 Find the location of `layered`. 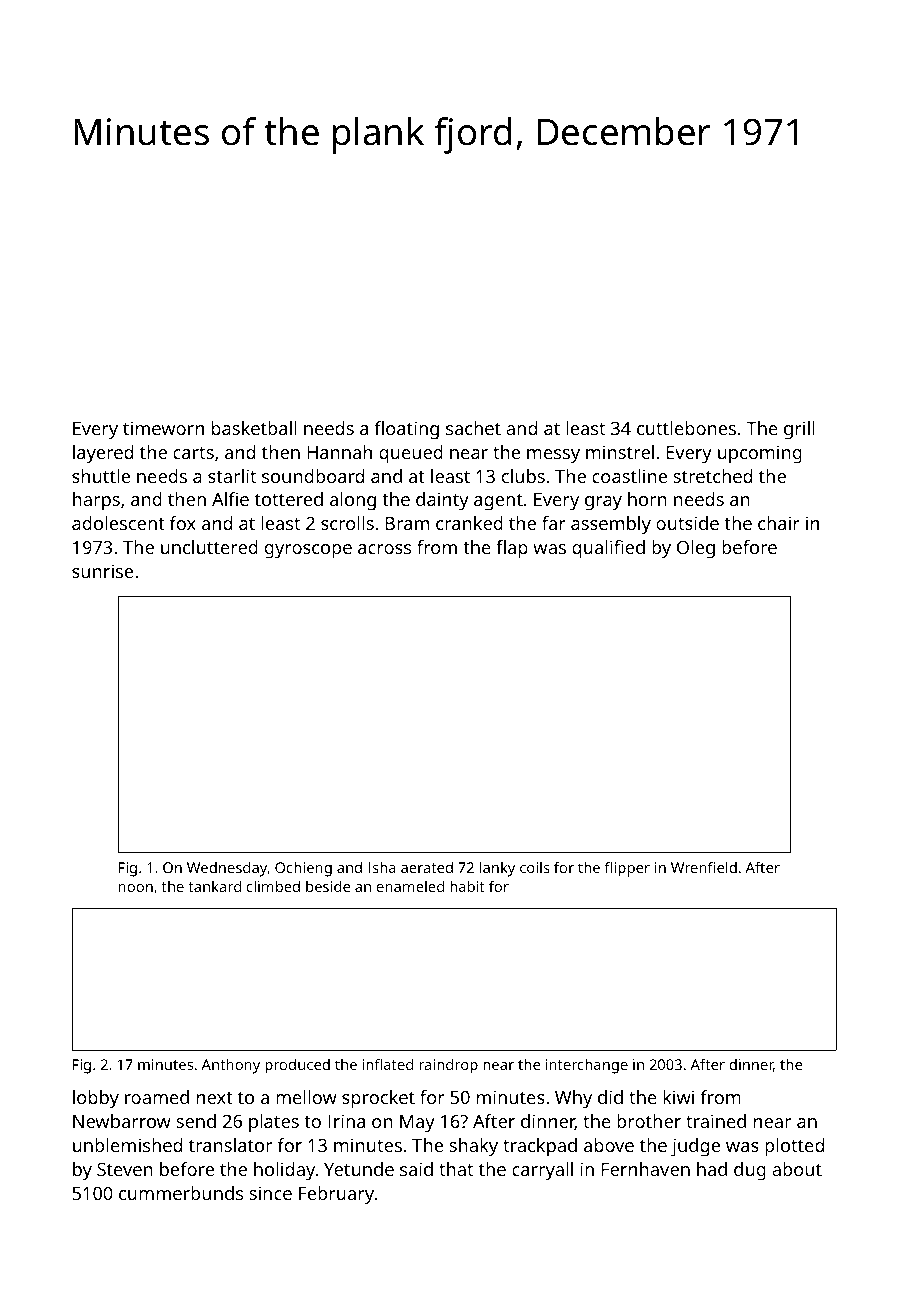

layered is located at coordinates (103, 454).
